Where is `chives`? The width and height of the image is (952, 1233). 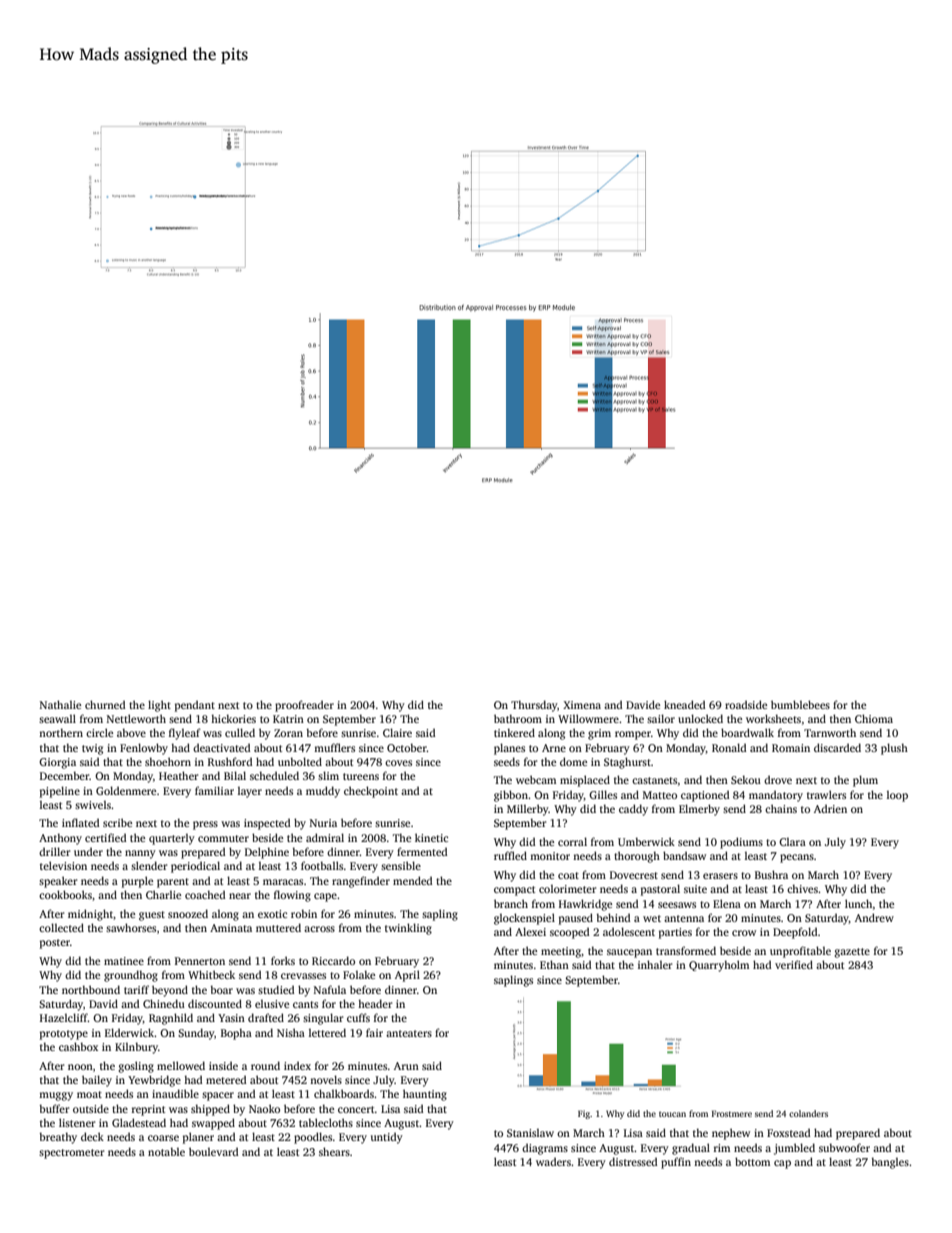
chives is located at coordinates (802, 888).
